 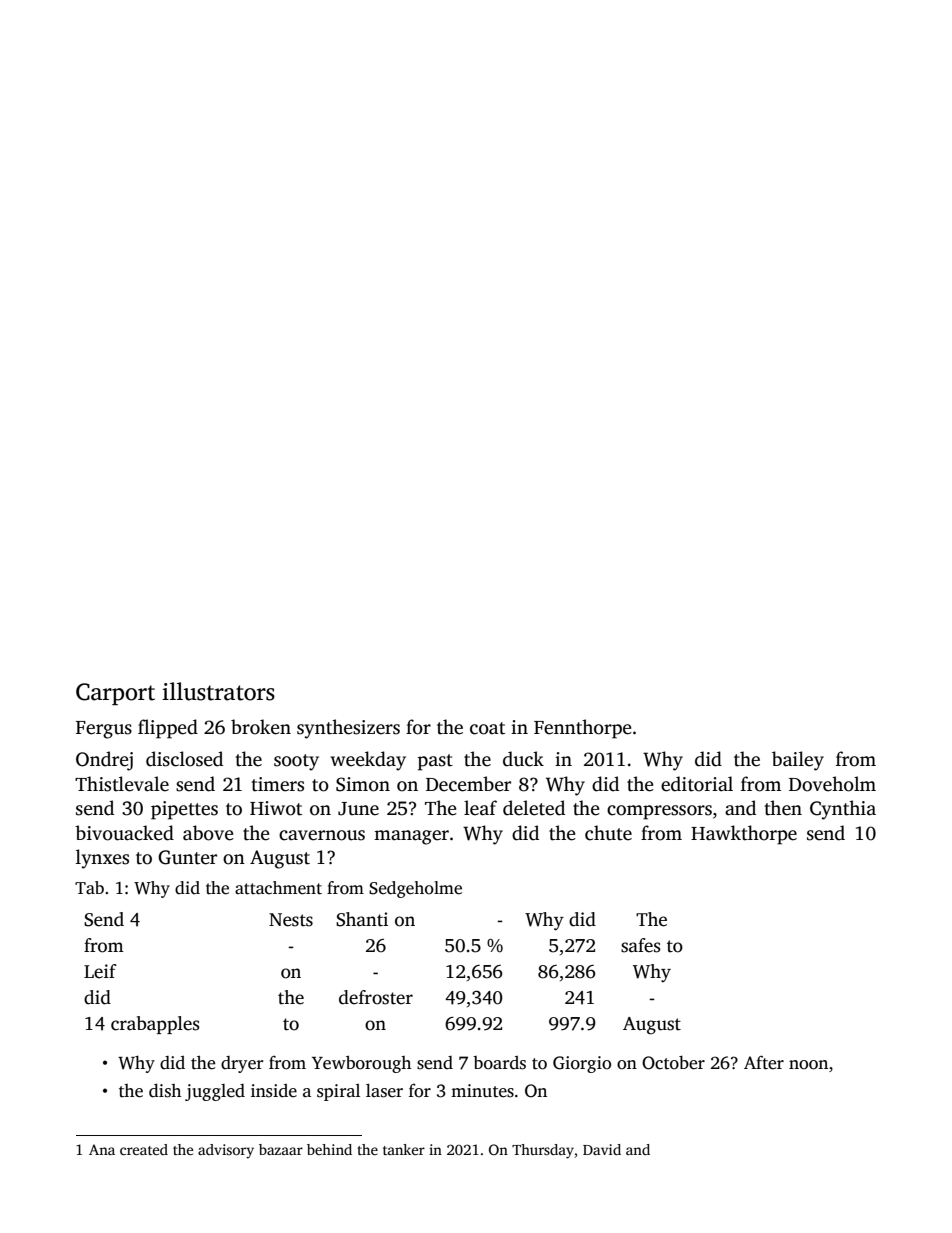 What do you see at coordinates (291, 920) in the image?
I see `Nests` at bounding box center [291, 920].
